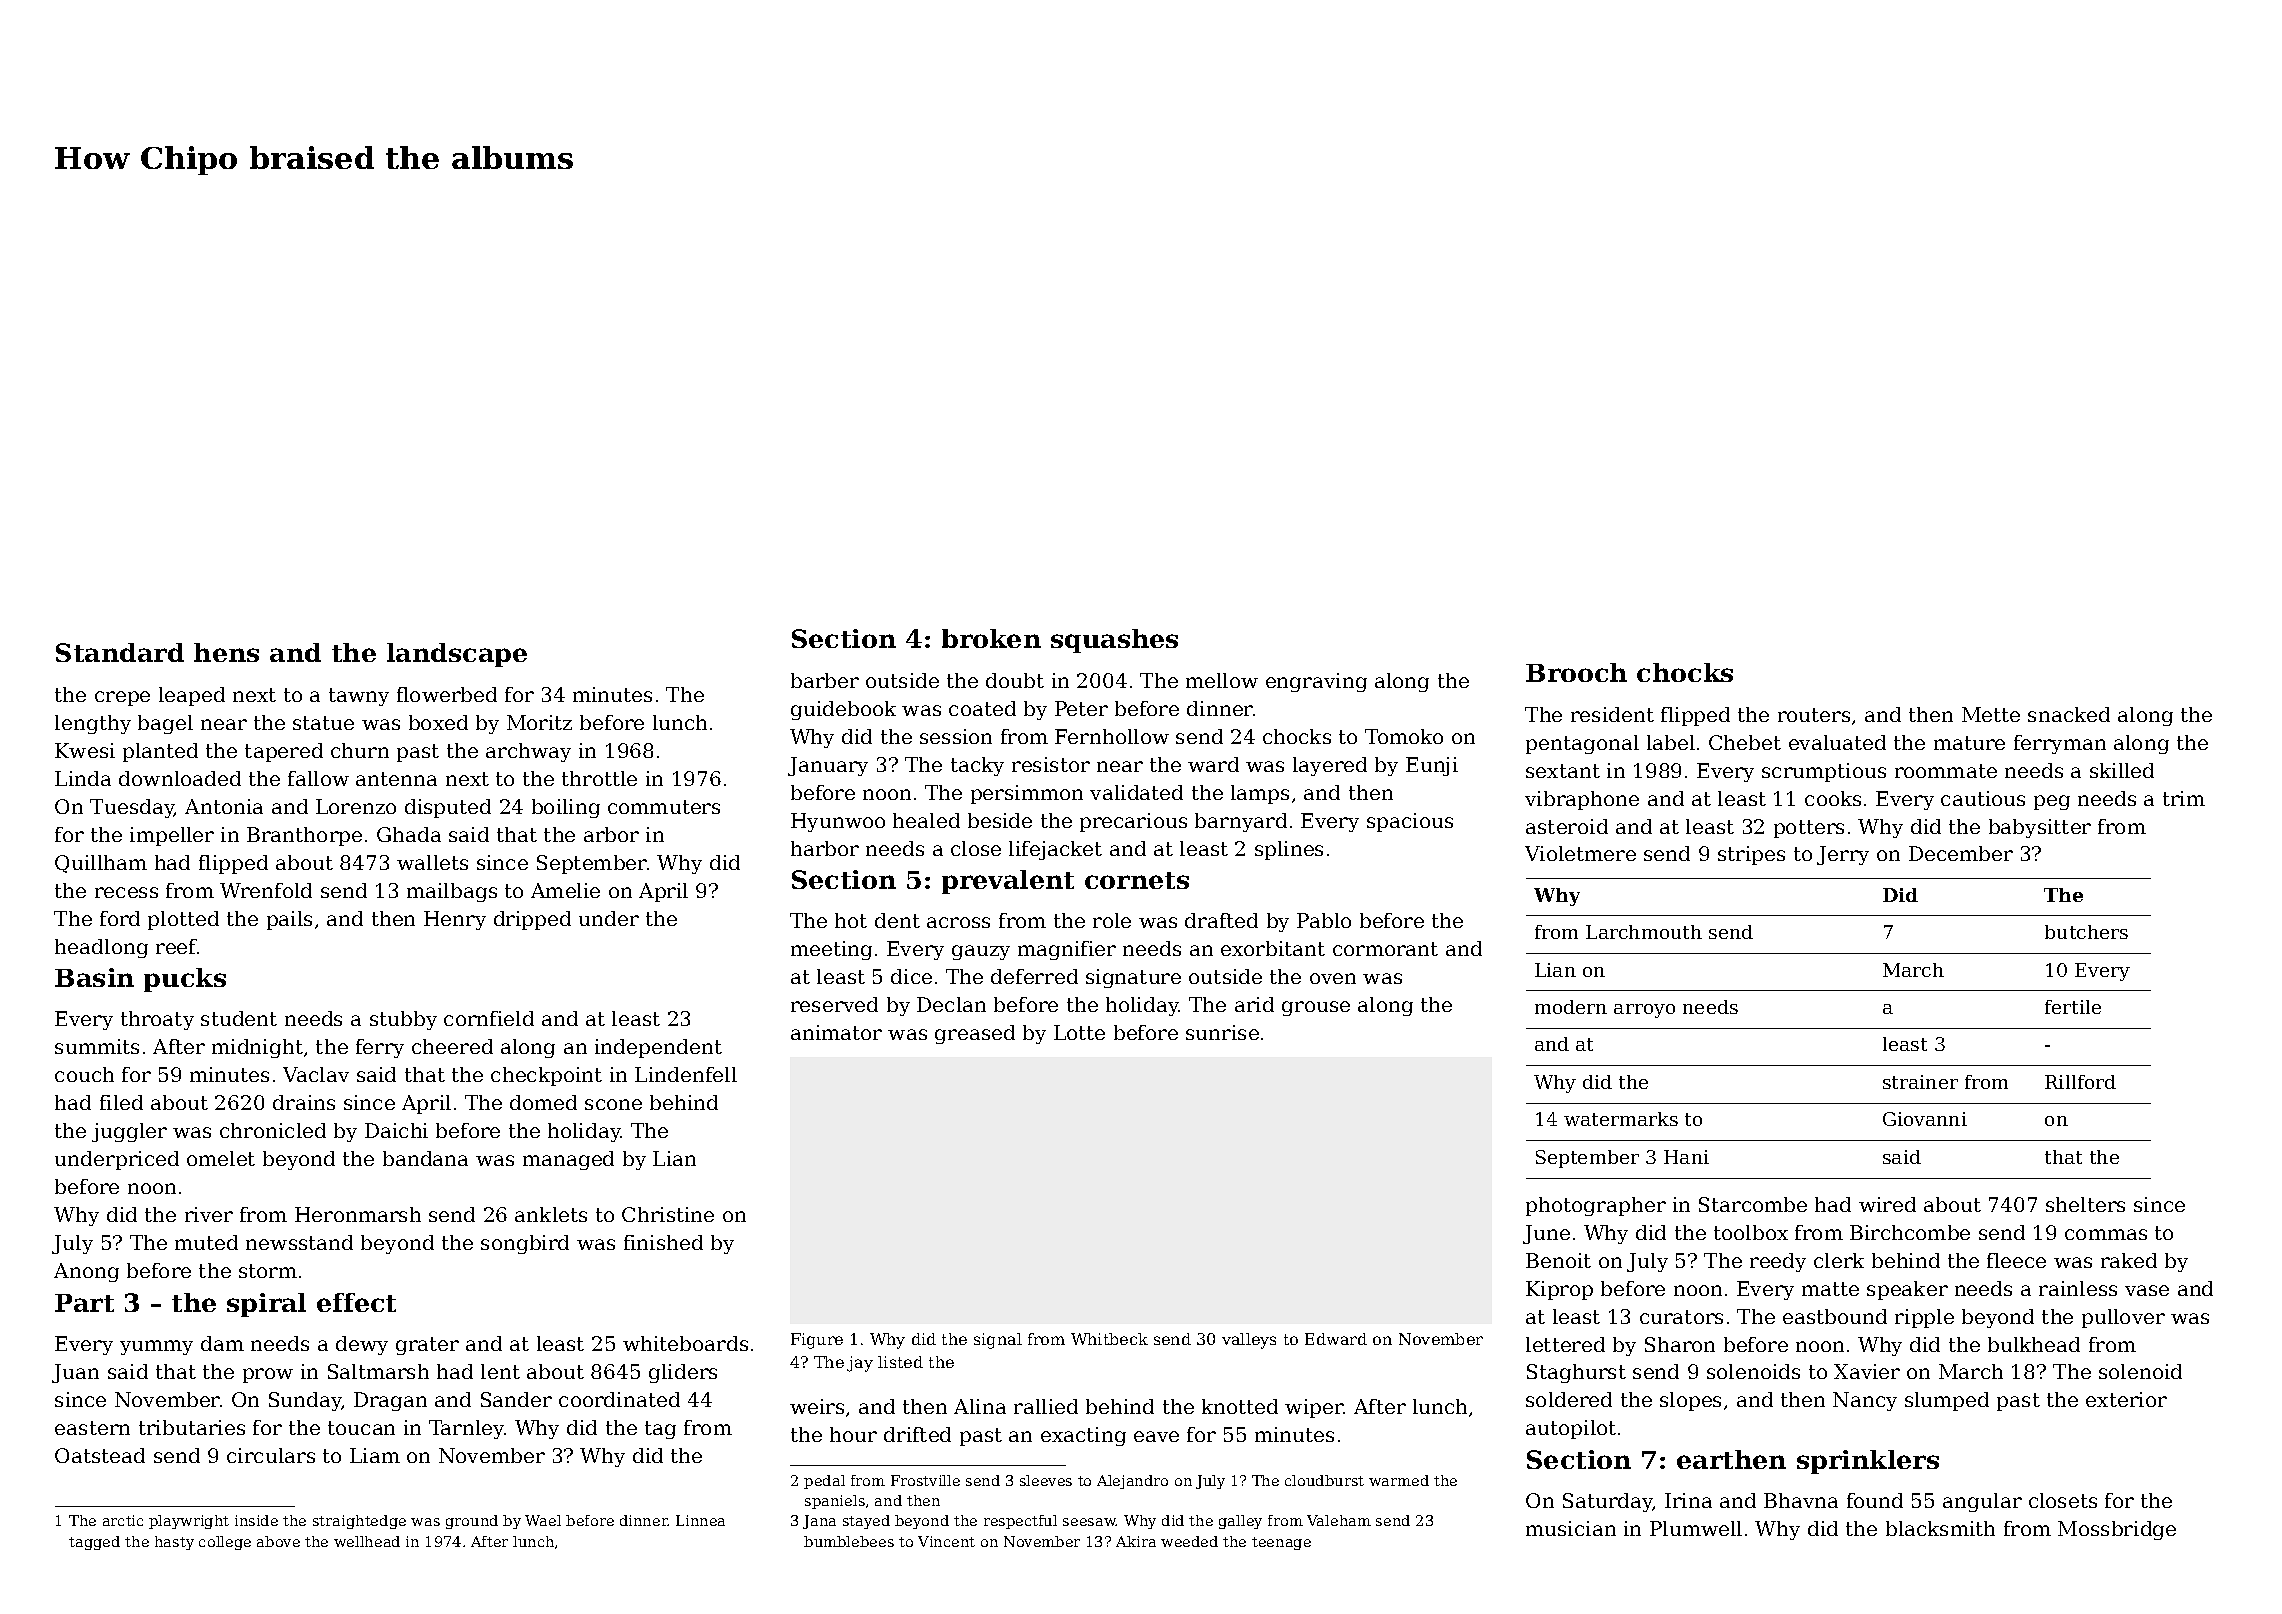 The image size is (2282, 1614). What do you see at coordinates (1940, 1528) in the screenshot?
I see `blacksmith` at bounding box center [1940, 1528].
